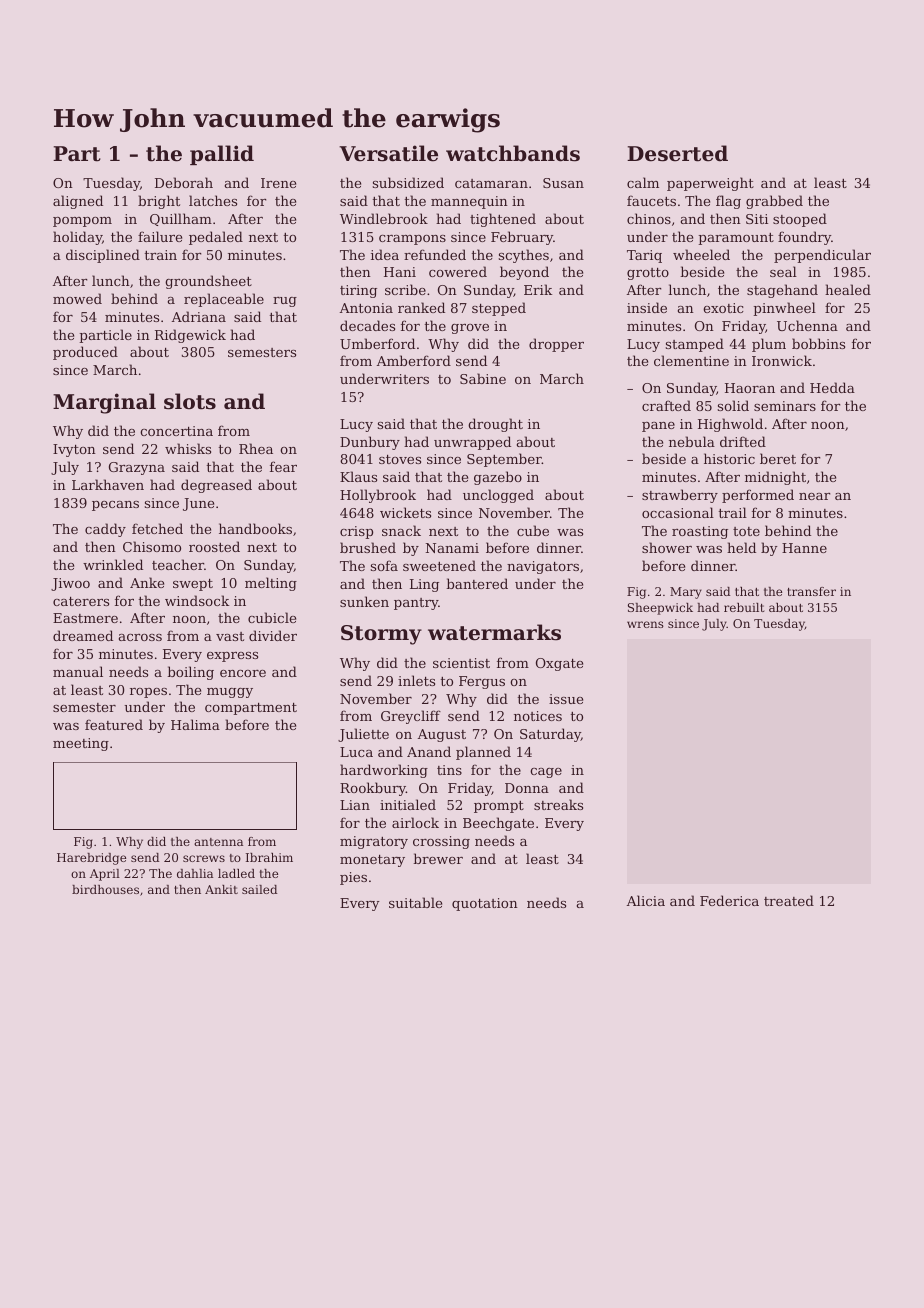  I want to click on pallid, so click(222, 155).
